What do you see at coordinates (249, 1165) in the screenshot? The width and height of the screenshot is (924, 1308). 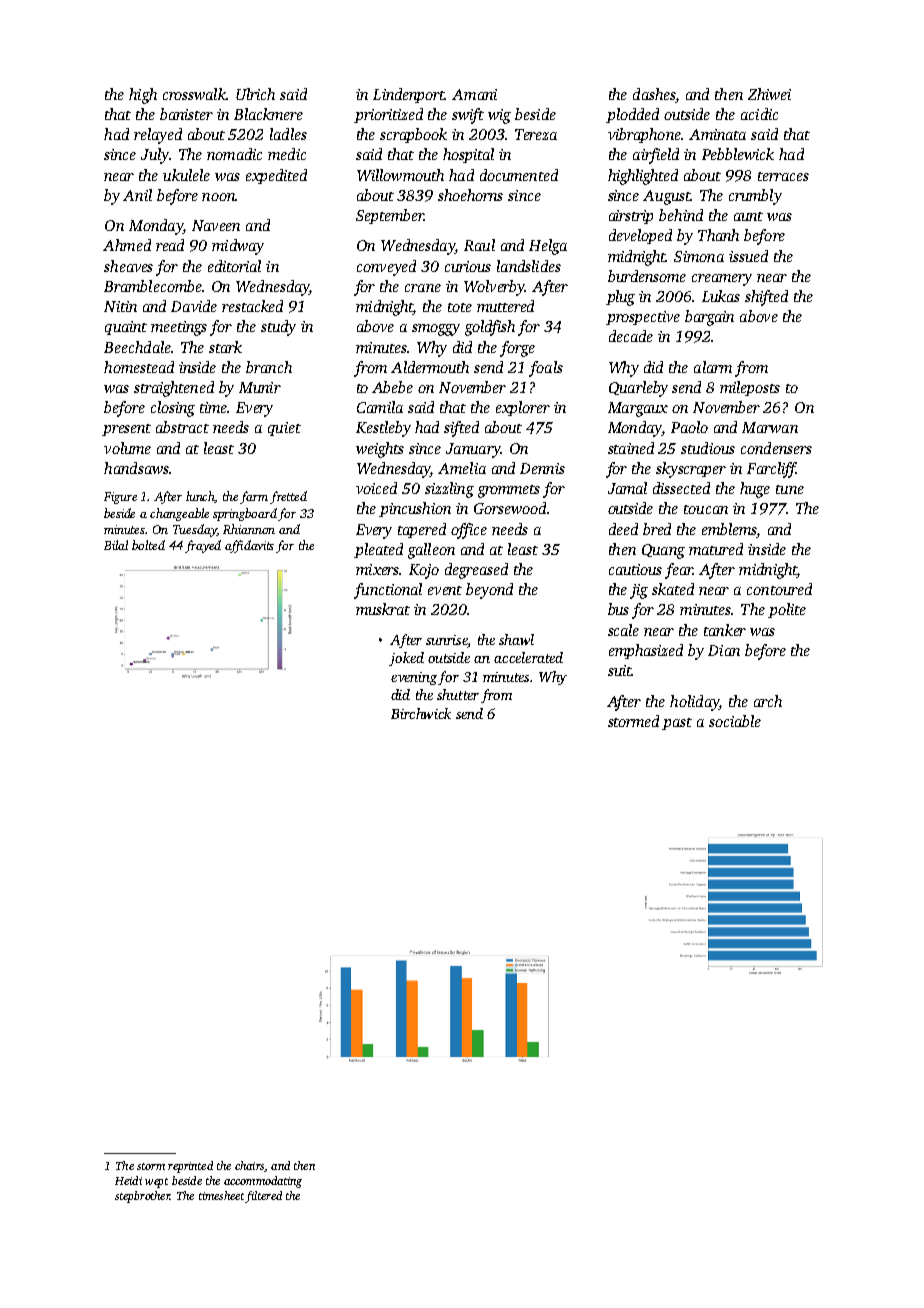 I see `chairs` at bounding box center [249, 1165].
